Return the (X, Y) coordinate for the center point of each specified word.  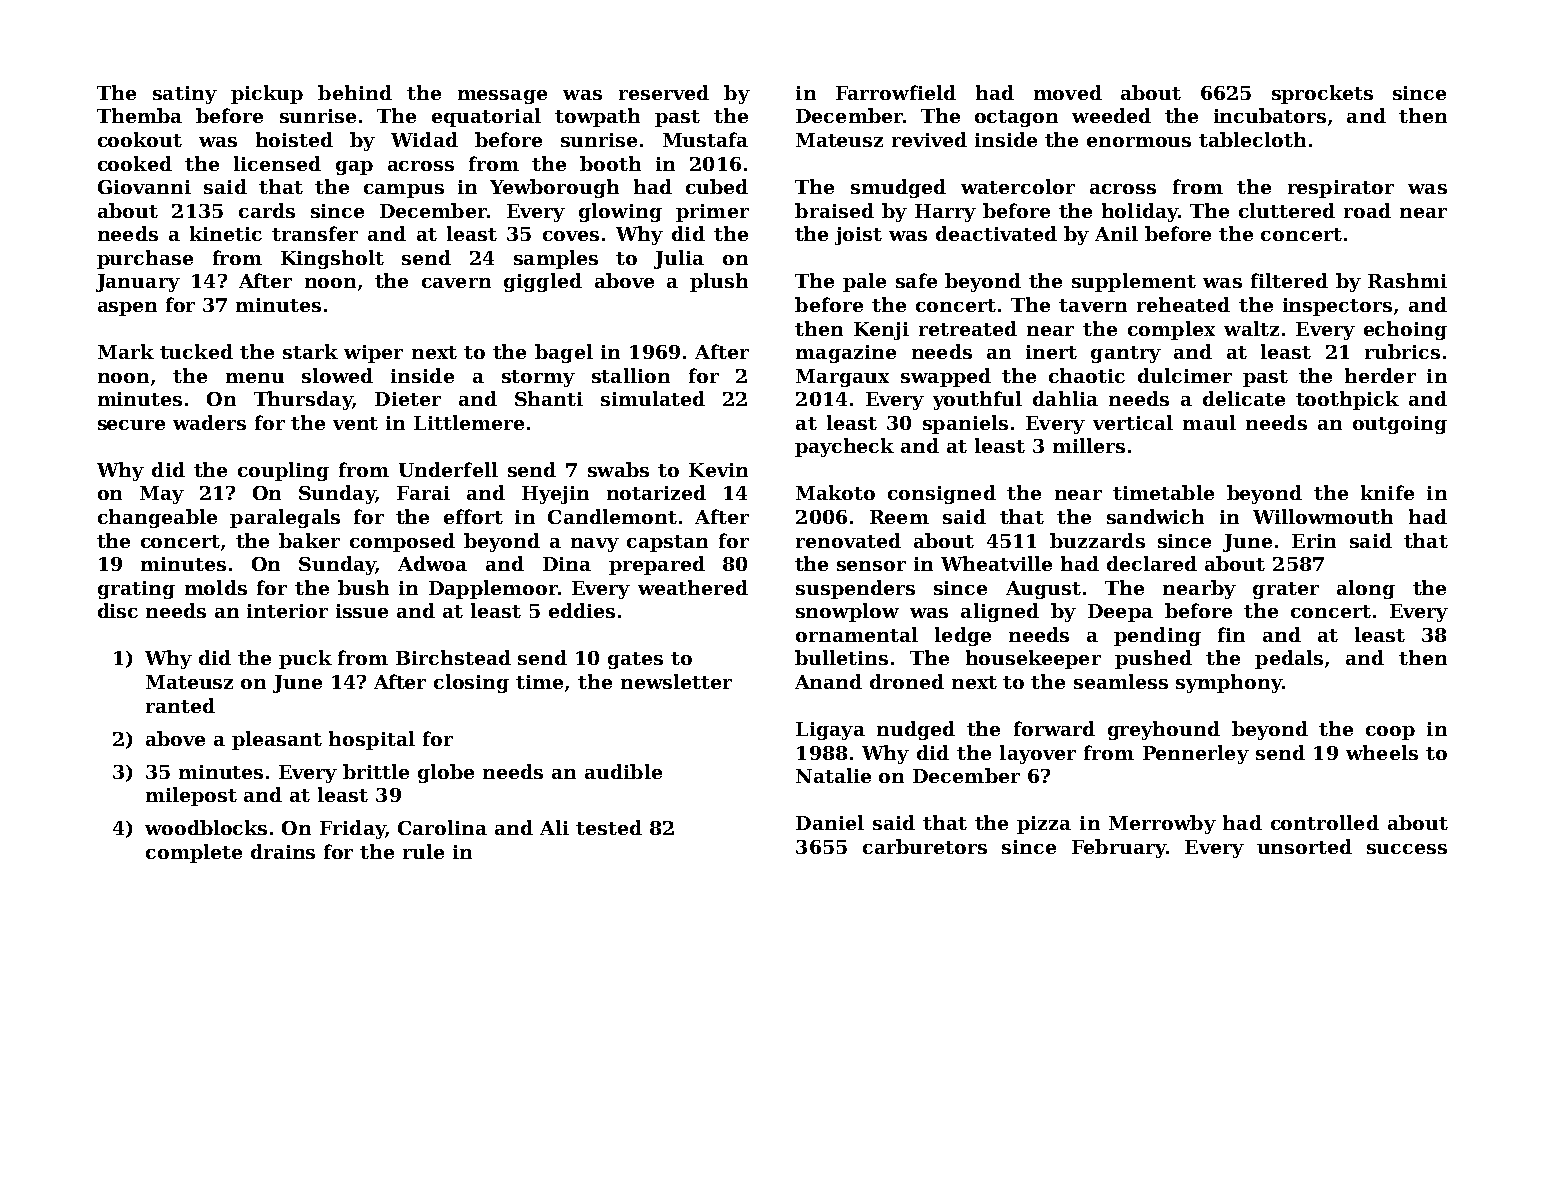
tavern (1093, 305)
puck (305, 659)
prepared (657, 565)
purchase (145, 259)
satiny (185, 95)
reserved (664, 92)
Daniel (830, 822)
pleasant (277, 740)
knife (1387, 492)
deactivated (996, 233)
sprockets (1322, 94)
